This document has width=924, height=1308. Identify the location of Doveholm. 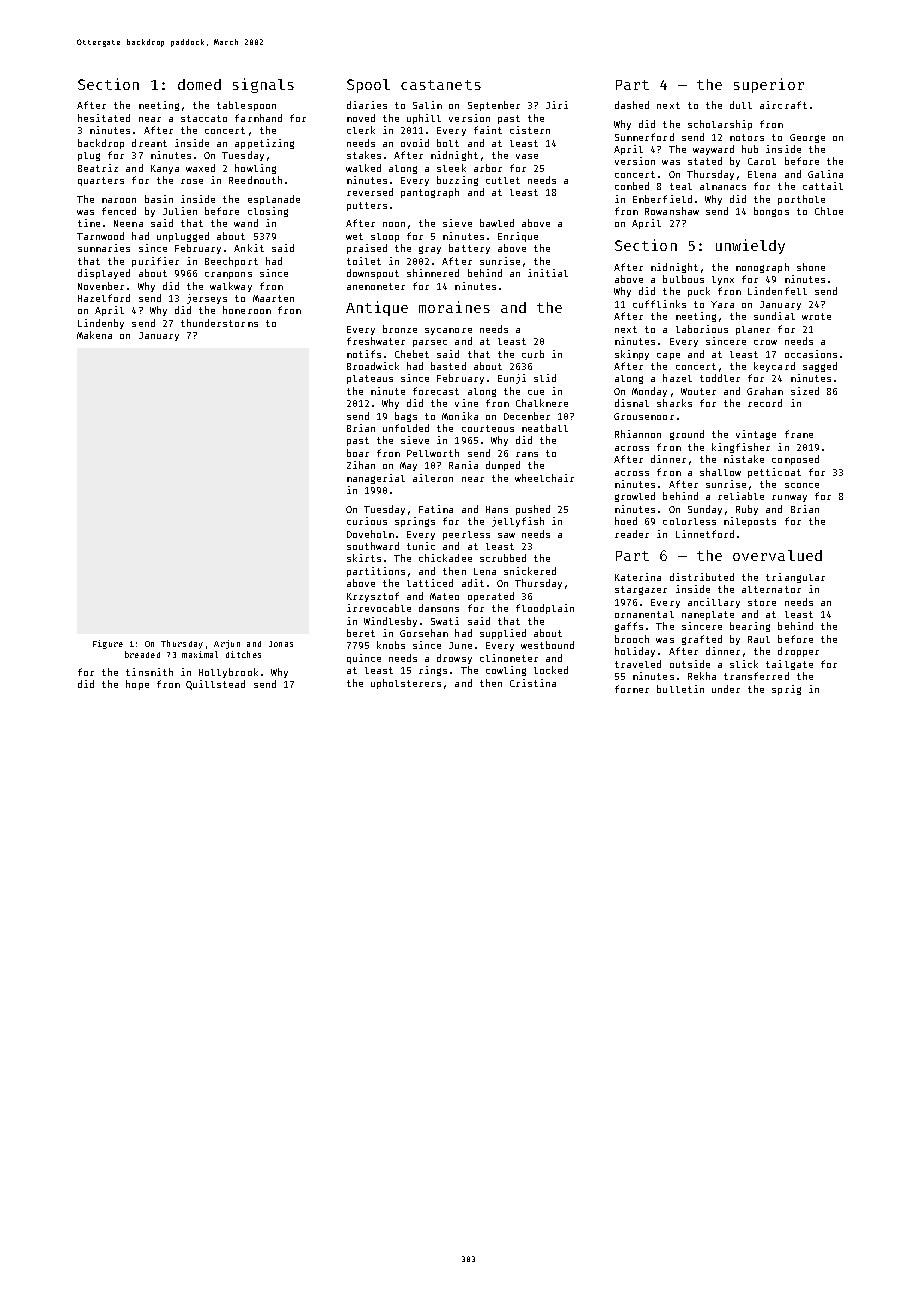
(370, 534).
